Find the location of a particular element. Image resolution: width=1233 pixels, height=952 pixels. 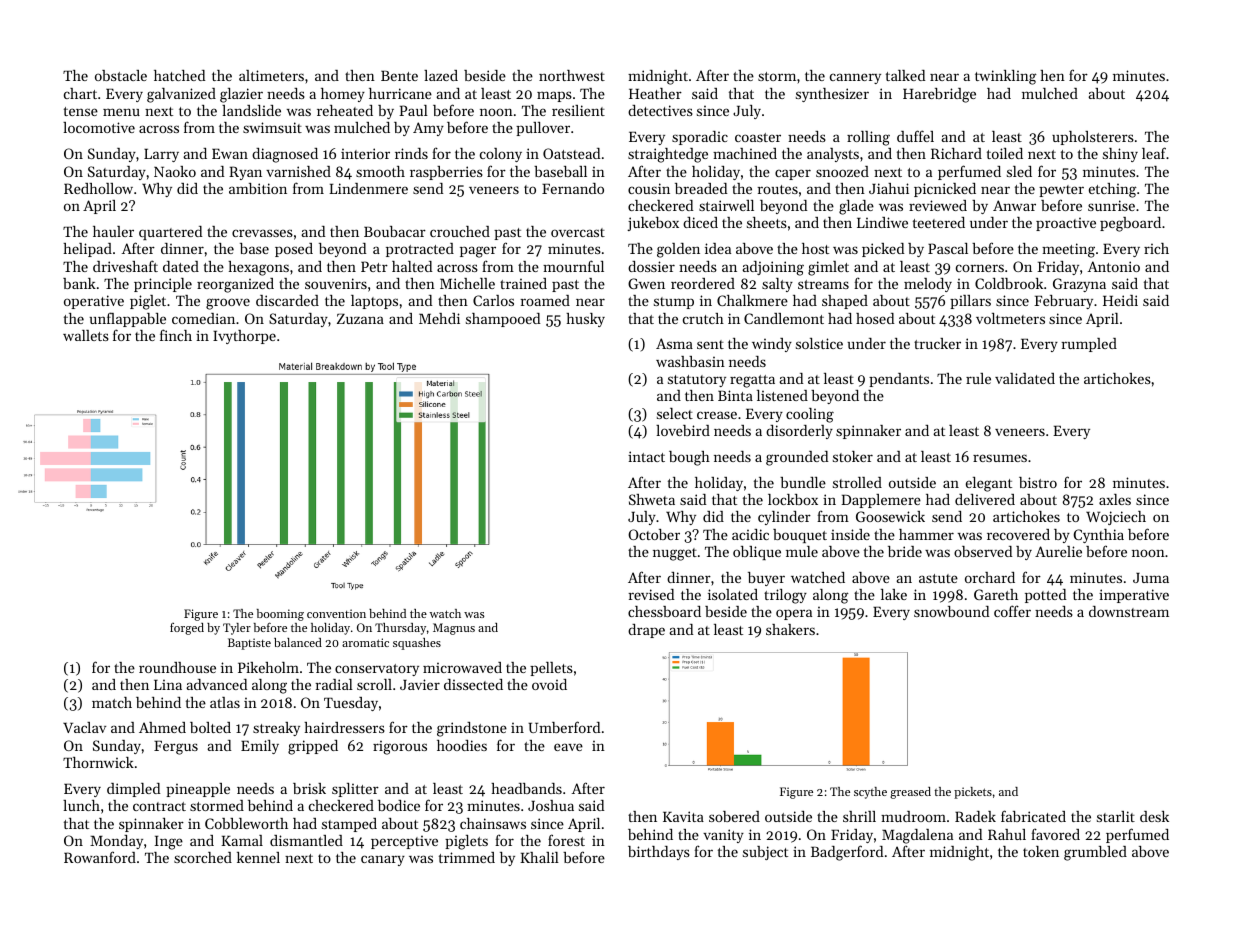

souvenirs is located at coordinates (336, 283).
